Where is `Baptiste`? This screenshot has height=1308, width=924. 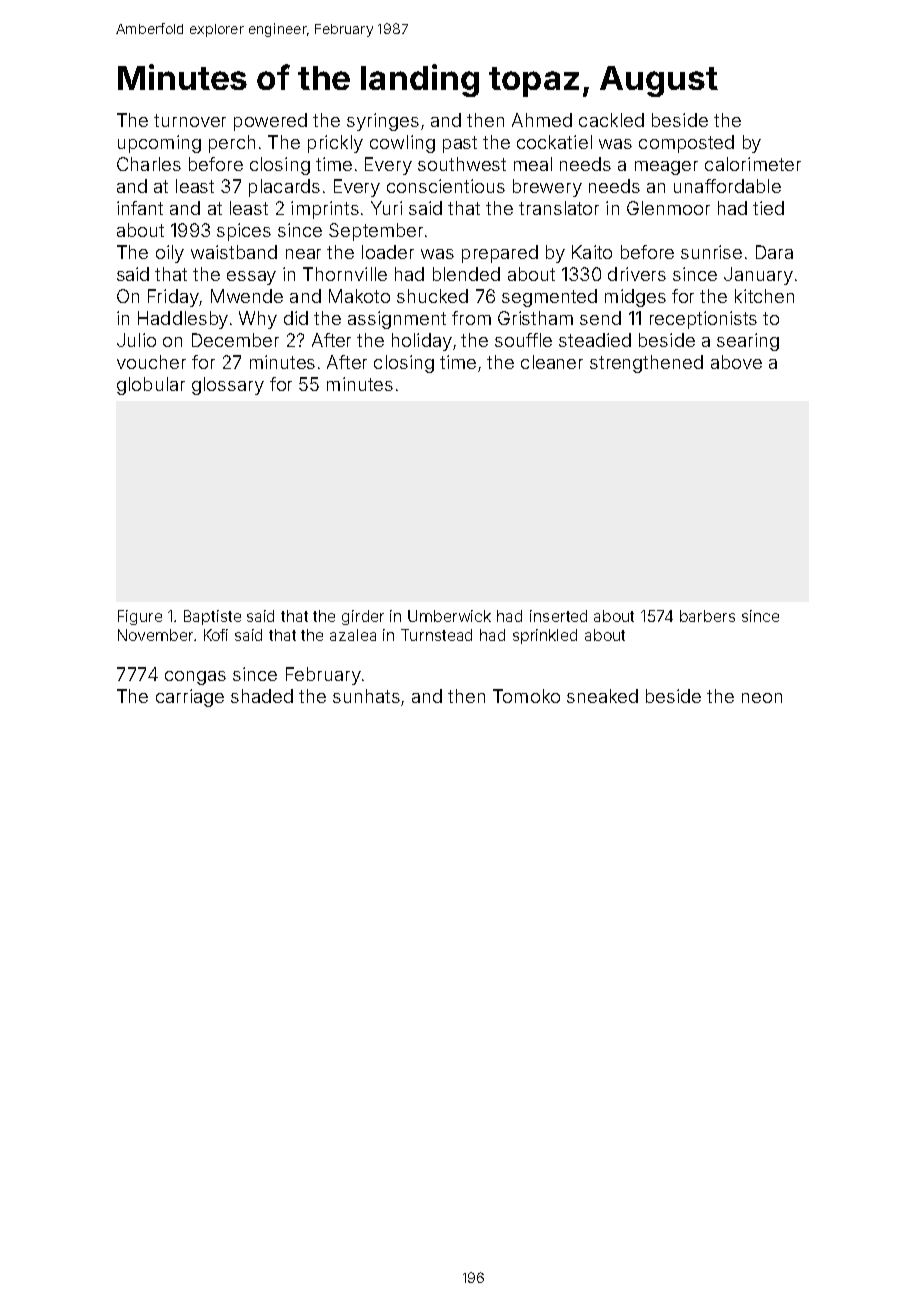 Baptiste is located at coordinates (212, 617).
